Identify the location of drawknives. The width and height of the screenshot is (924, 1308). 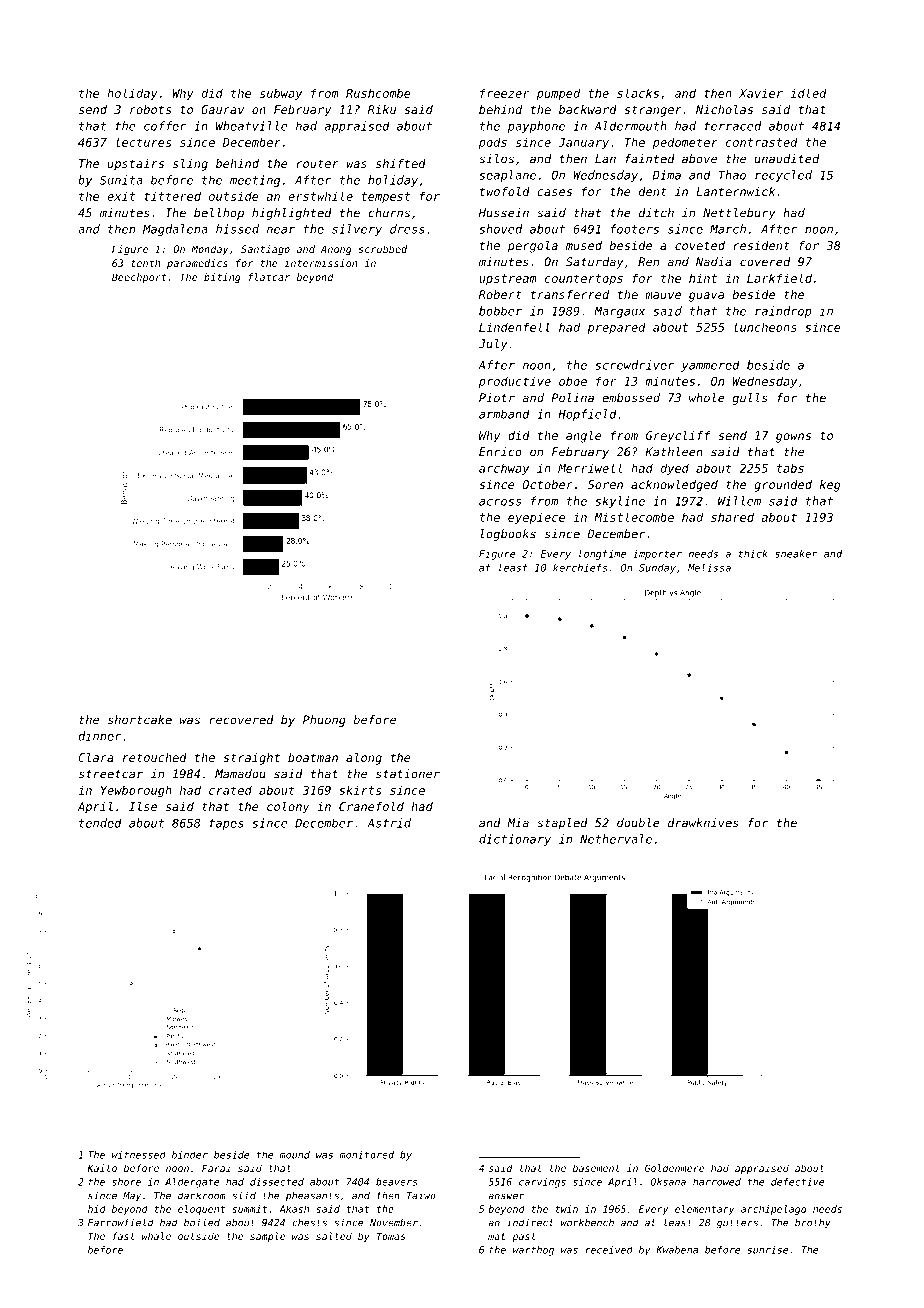
(703, 823).
